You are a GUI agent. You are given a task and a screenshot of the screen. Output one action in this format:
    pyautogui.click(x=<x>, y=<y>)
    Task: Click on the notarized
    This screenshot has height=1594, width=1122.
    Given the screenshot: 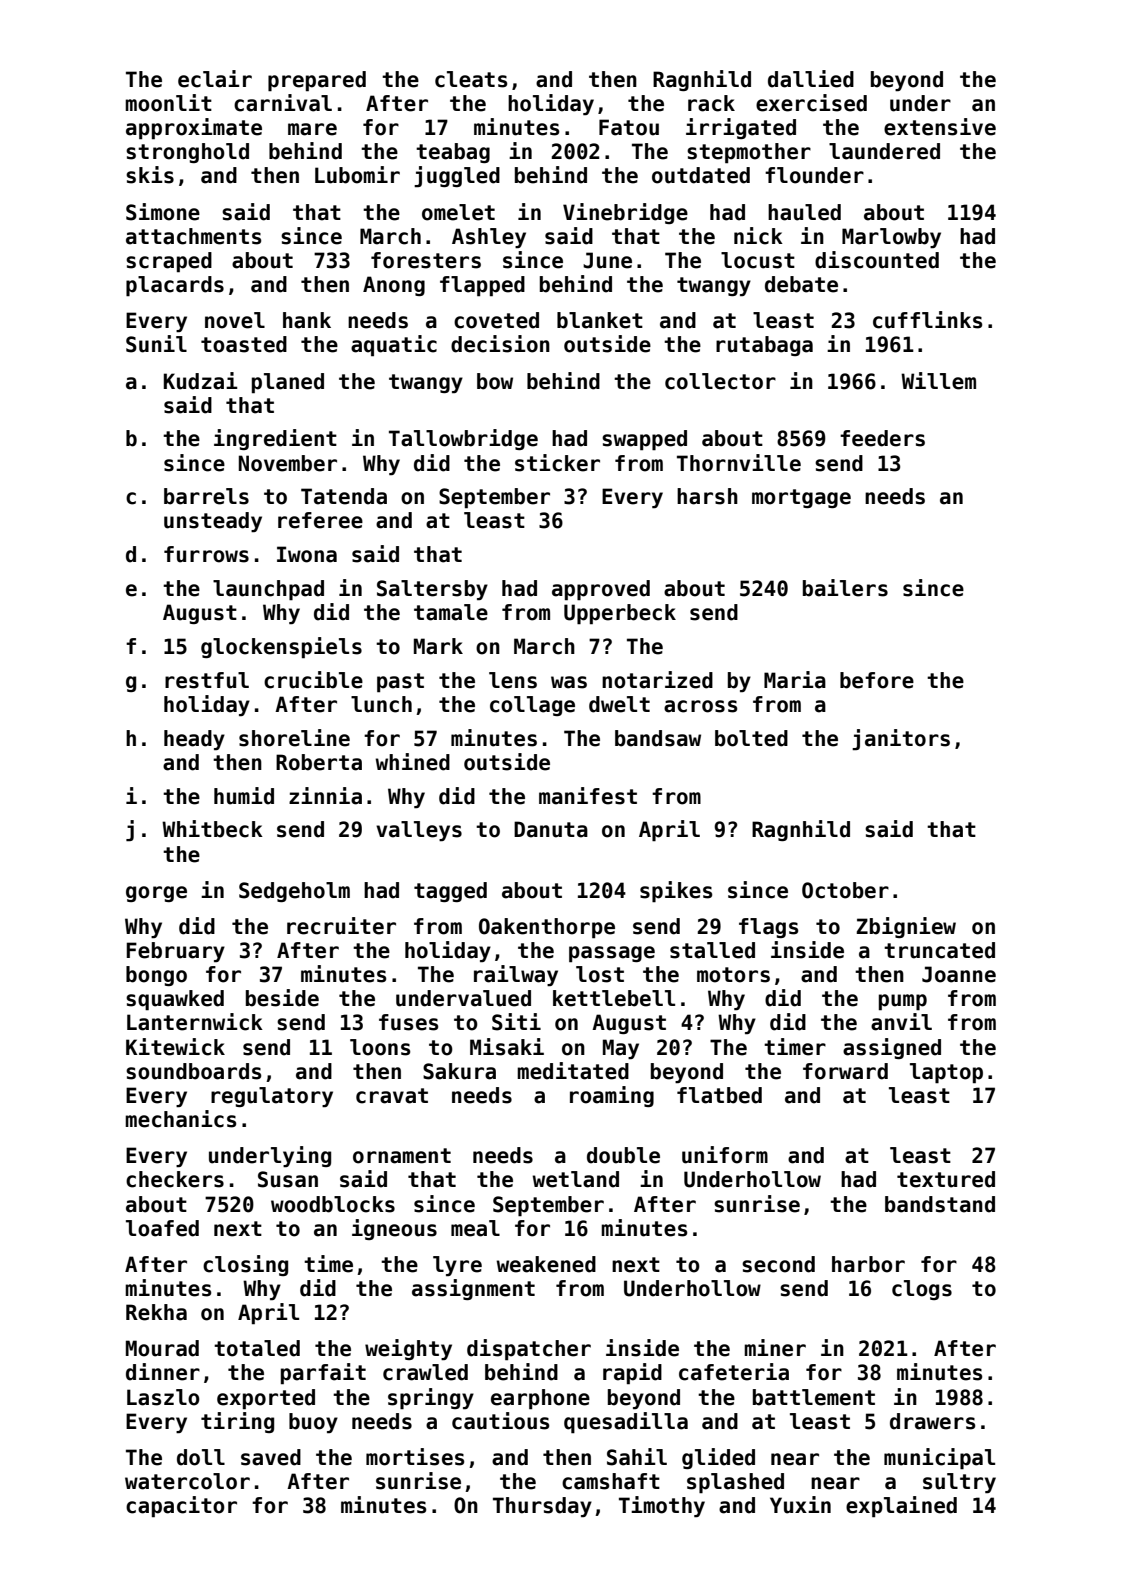 What is the action you would take?
    pyautogui.click(x=657, y=680)
